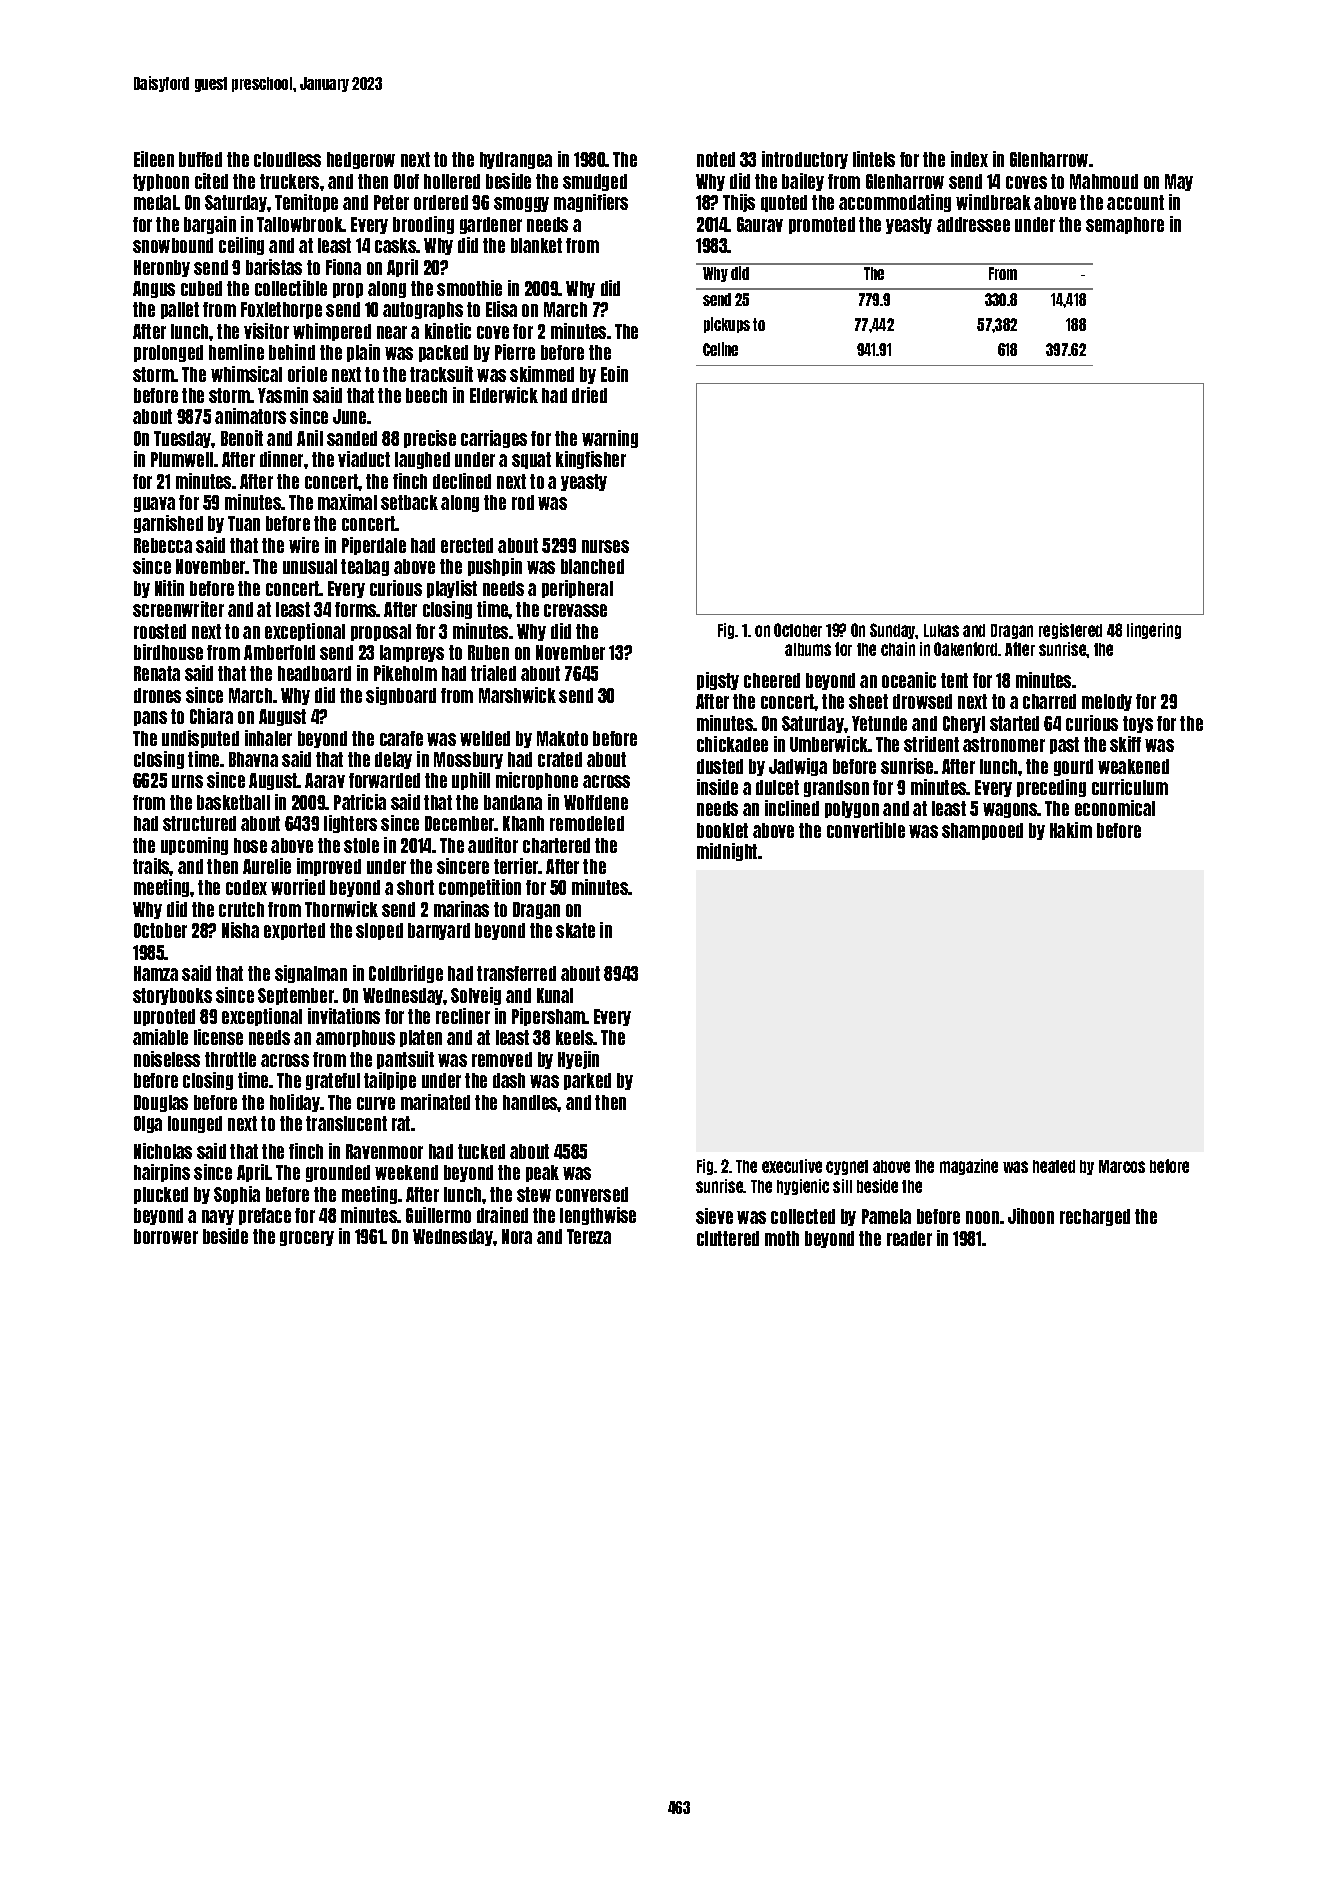 The width and height of the screenshot is (1337, 1891). What do you see at coordinates (530, 1102) in the screenshot?
I see `handles` at bounding box center [530, 1102].
